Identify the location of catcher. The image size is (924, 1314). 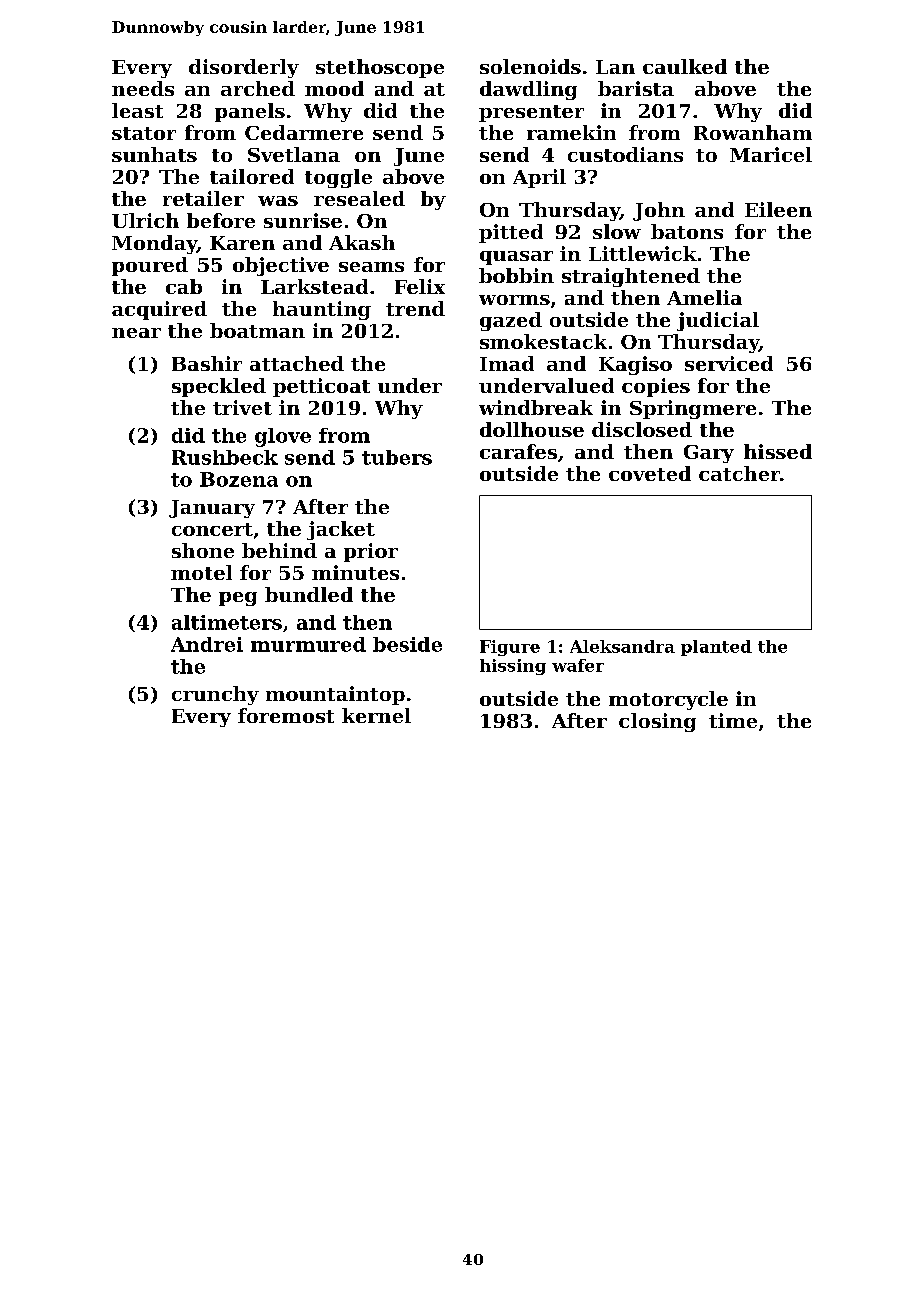
(739, 473).
